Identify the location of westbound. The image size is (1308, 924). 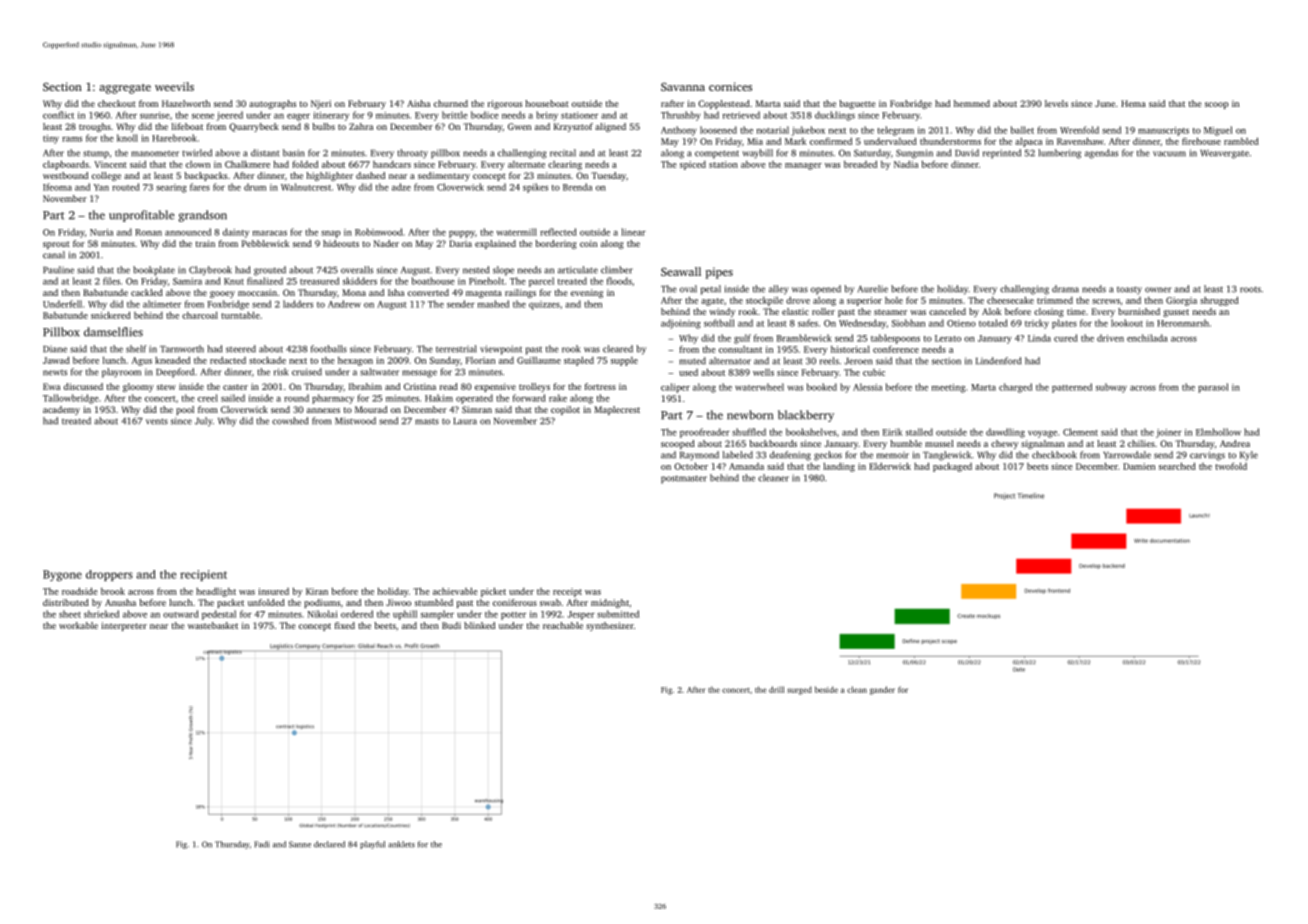
(65, 175).
